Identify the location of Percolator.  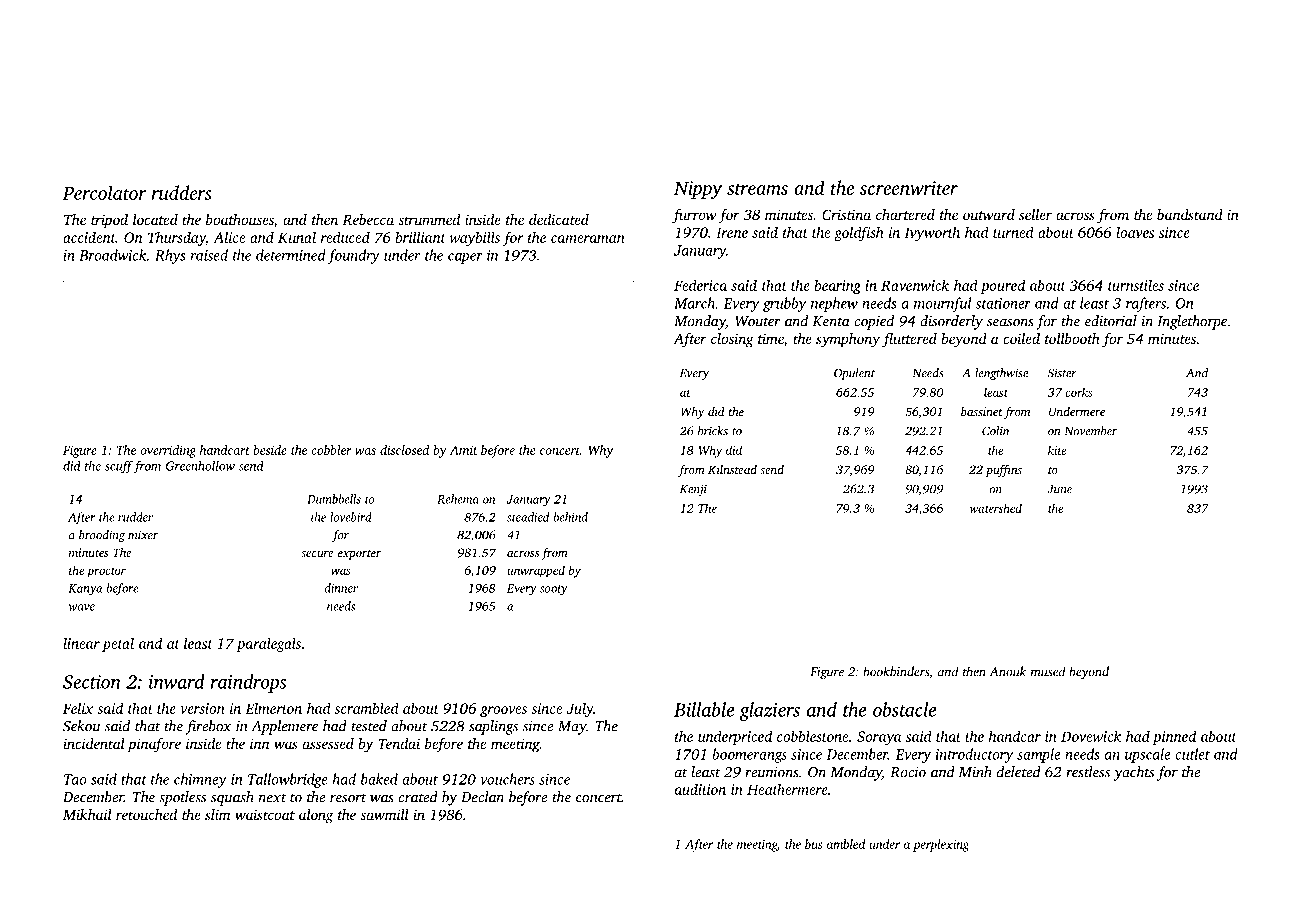
(105, 192).
